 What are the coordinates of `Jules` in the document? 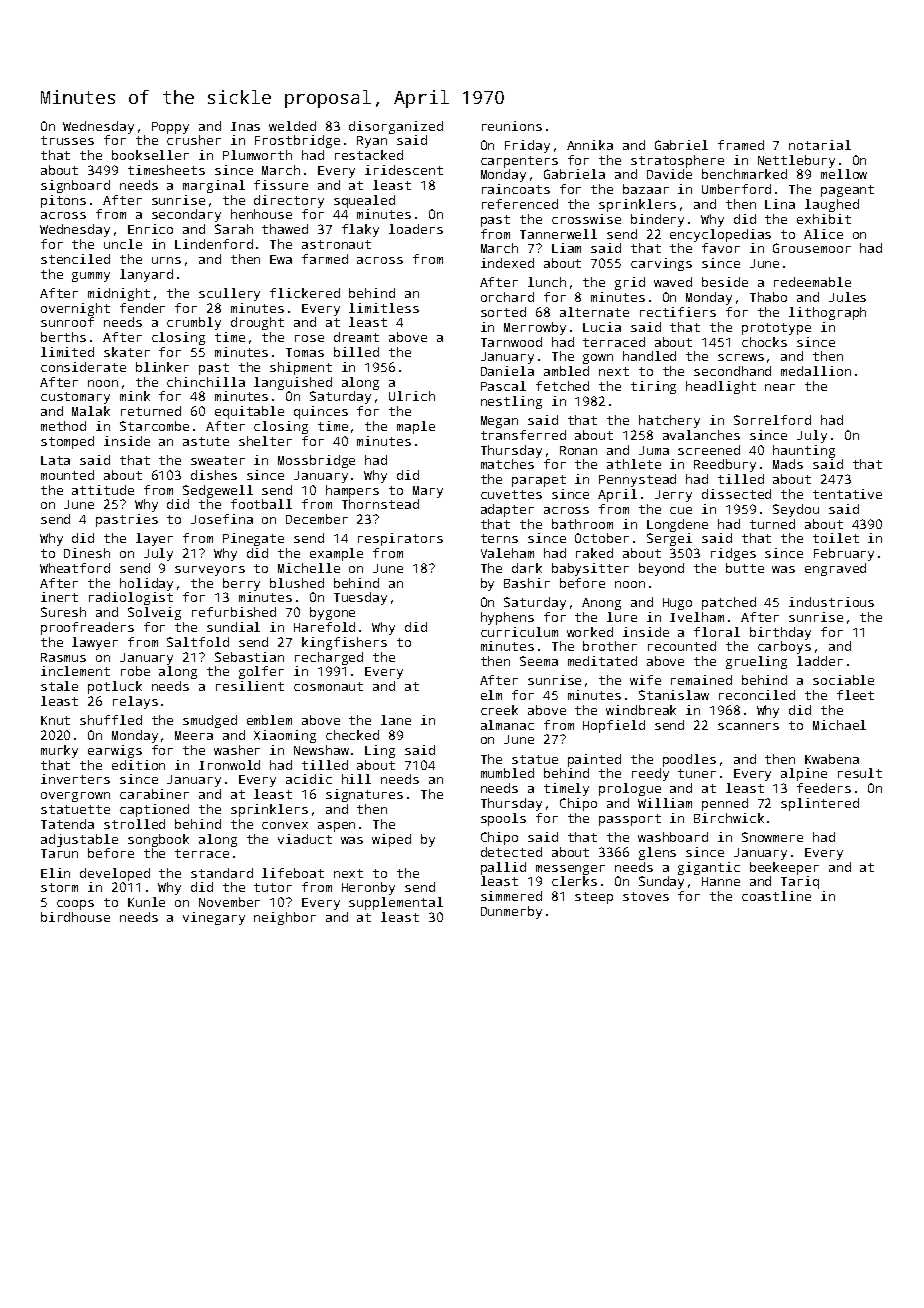 It's located at (847, 297).
